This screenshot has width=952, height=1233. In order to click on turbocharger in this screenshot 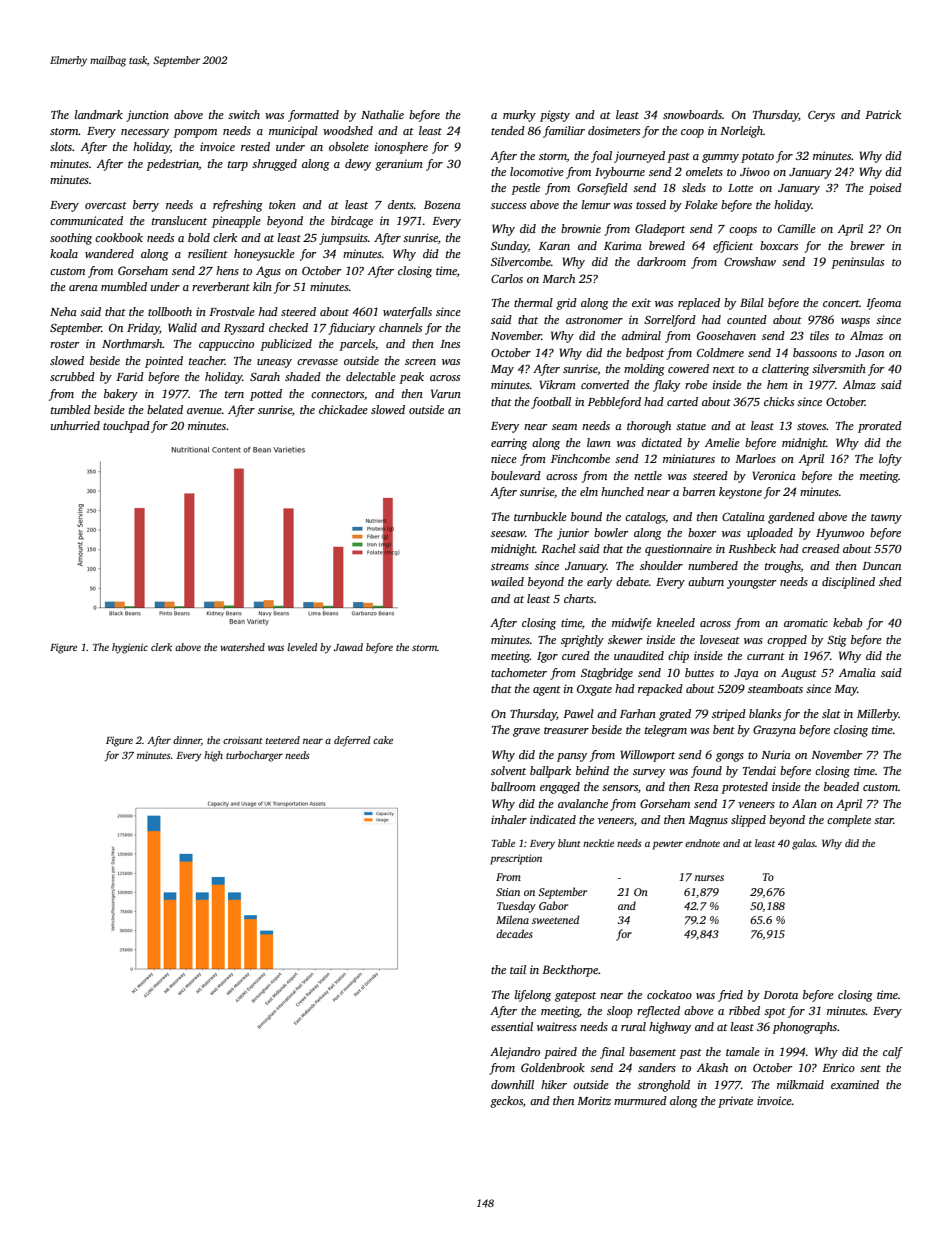, I will do `click(254, 756)`.
